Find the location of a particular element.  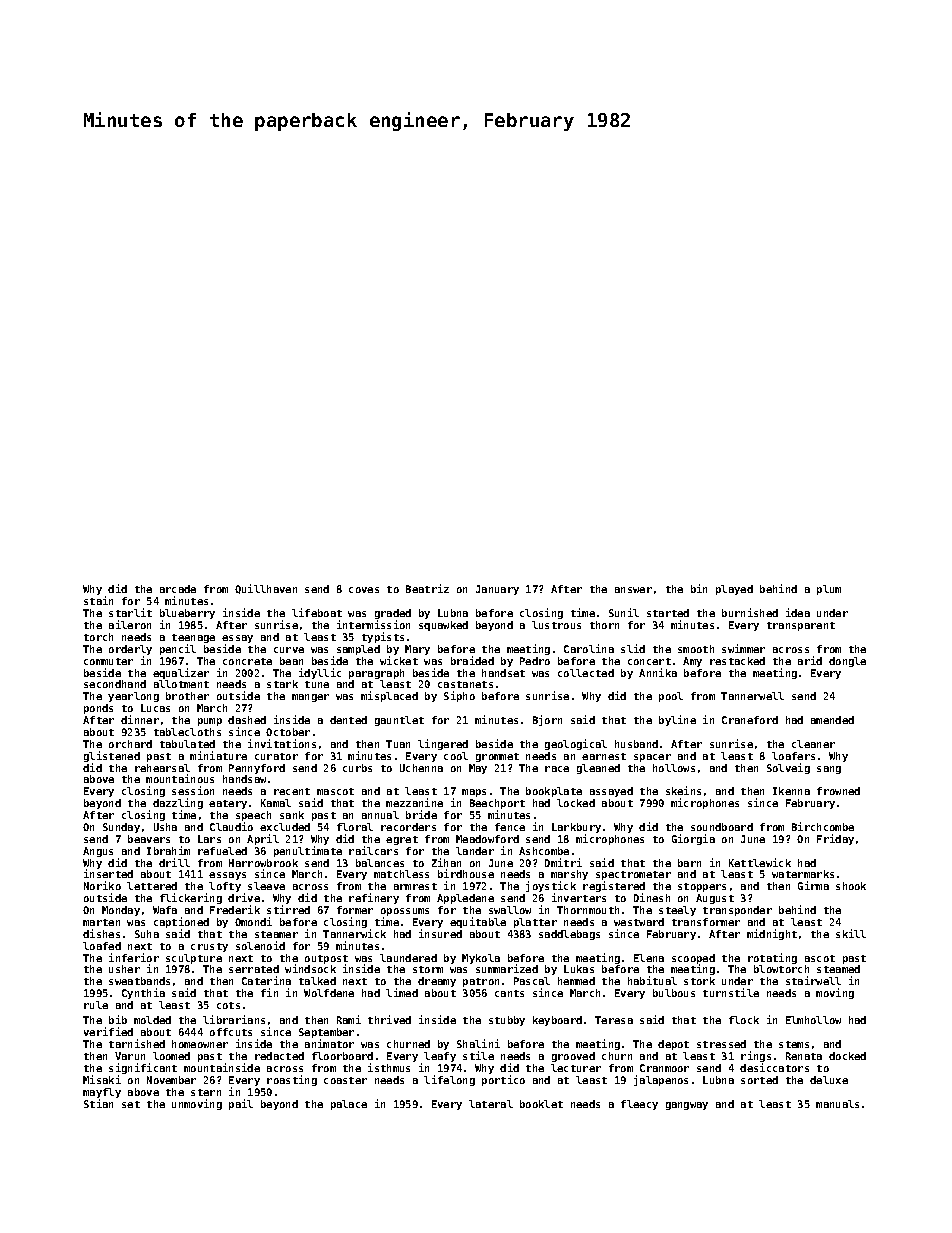

skill is located at coordinates (851, 933).
